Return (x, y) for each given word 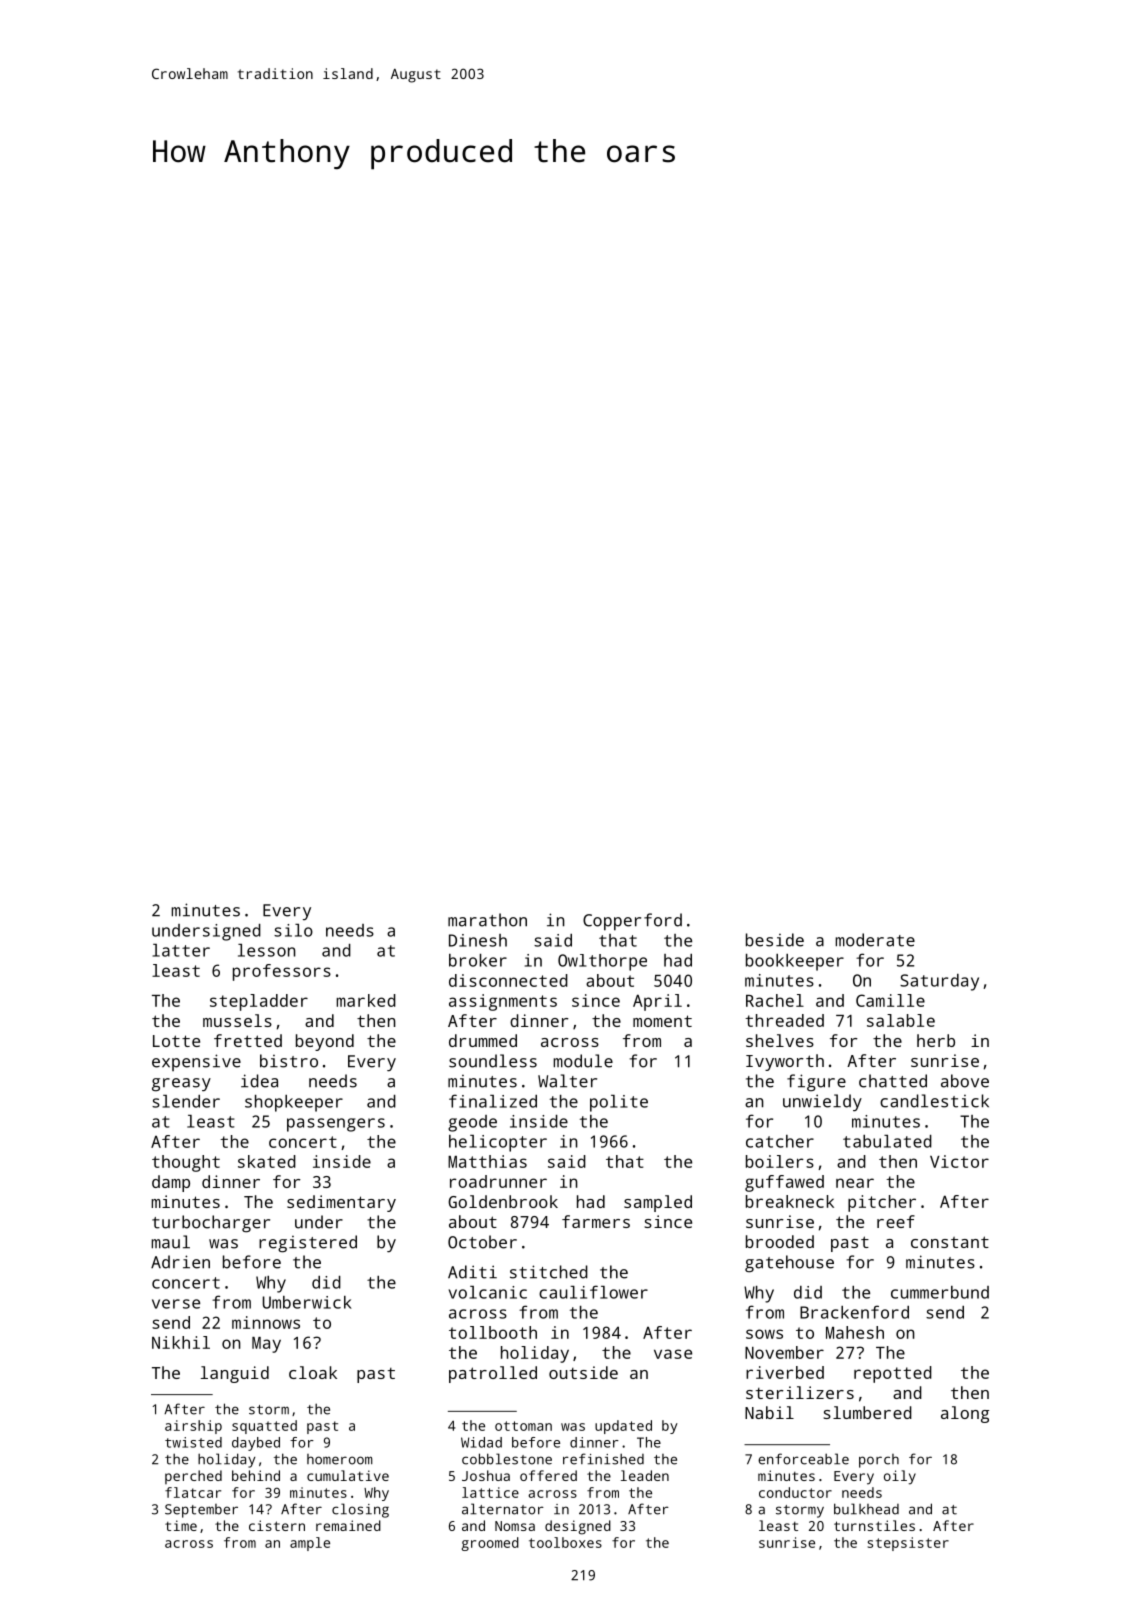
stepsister (908, 1544)
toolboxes (565, 1542)
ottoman (523, 1426)
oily (900, 1477)
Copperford (632, 922)
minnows (266, 1322)
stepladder (259, 1002)
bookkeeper (795, 962)
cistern (277, 1525)
